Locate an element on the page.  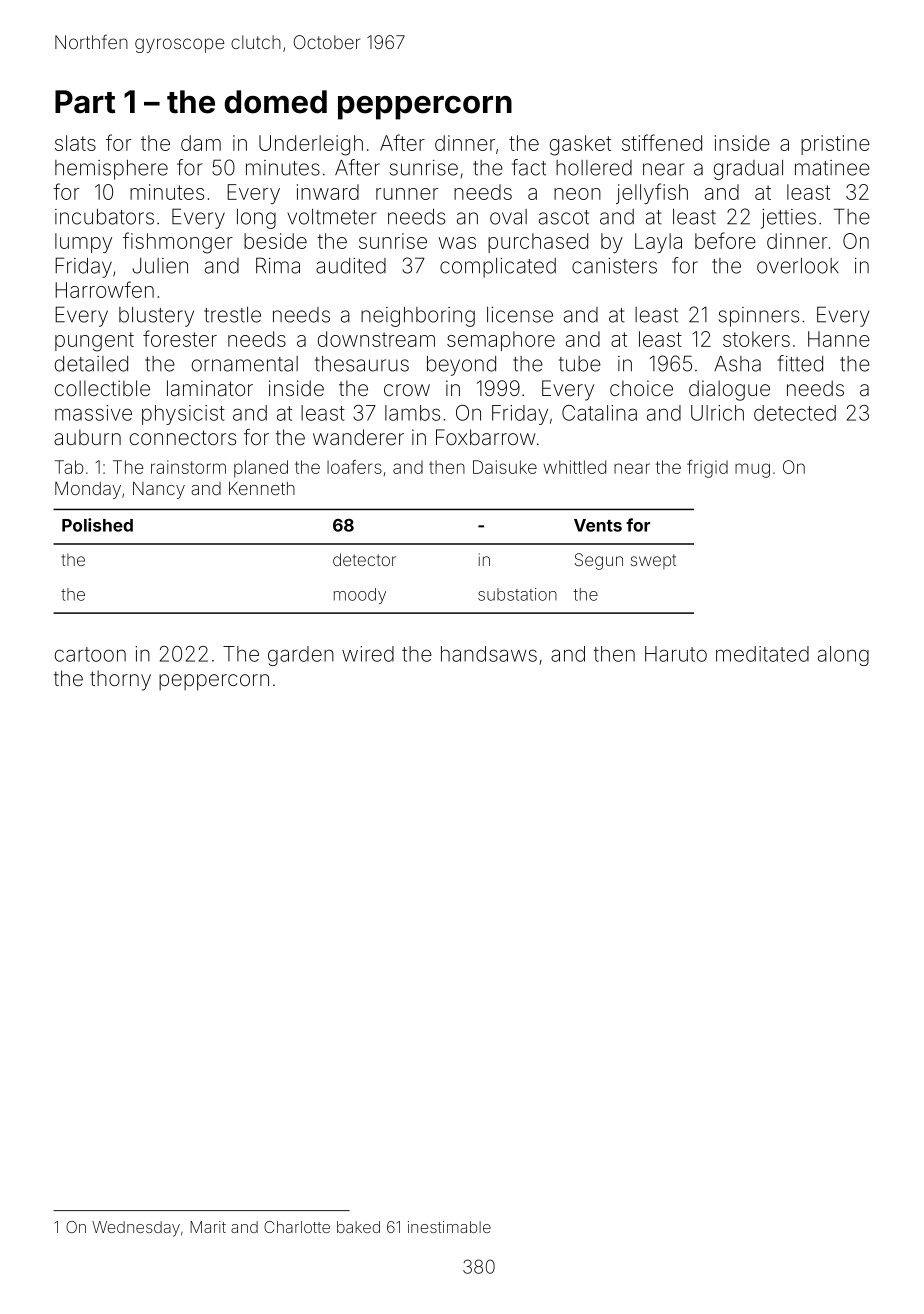
thorny is located at coordinates (120, 680).
